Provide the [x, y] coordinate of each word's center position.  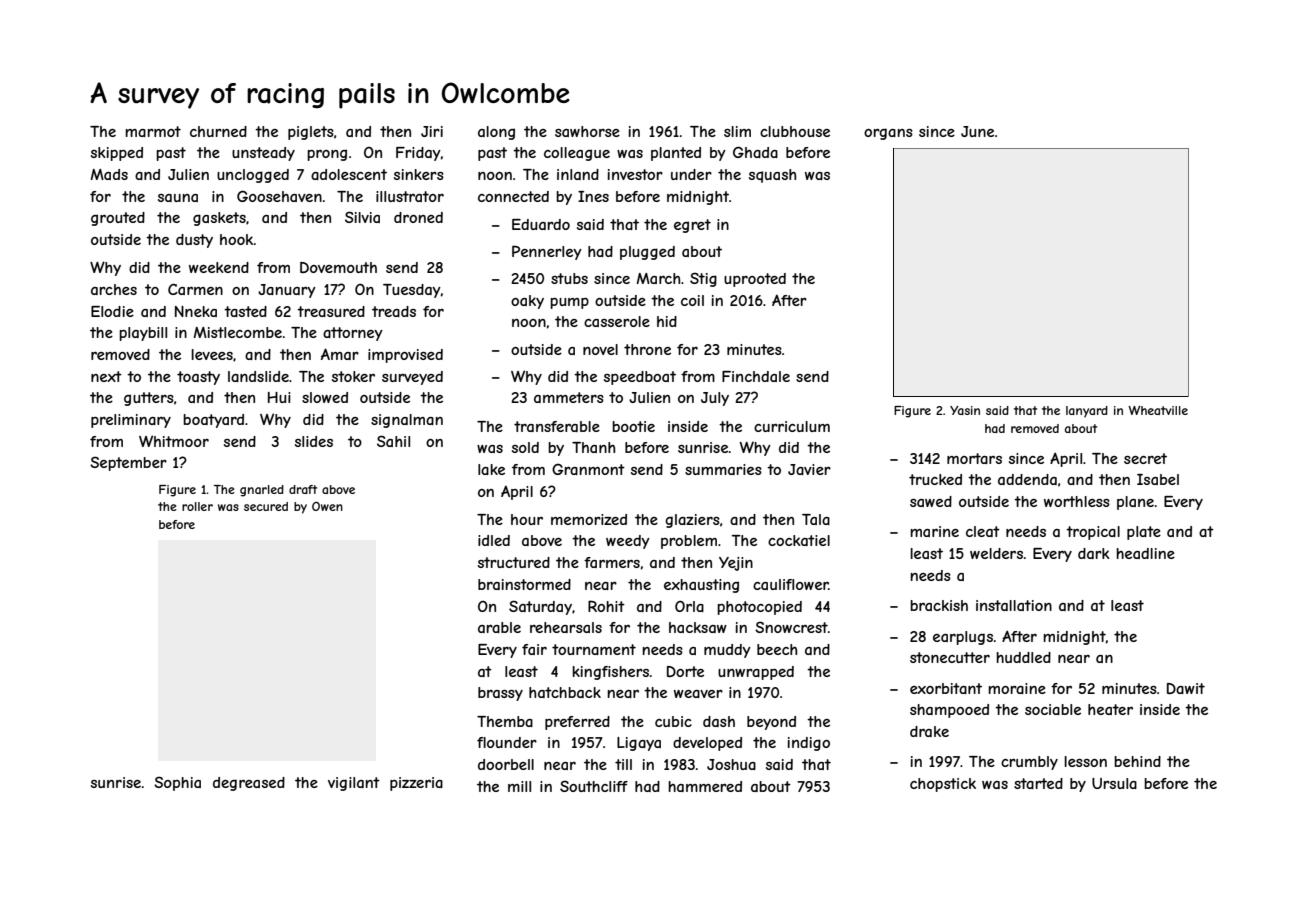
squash [772, 176]
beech [777, 649]
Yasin [965, 410]
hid [667, 321]
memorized [589, 519]
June [977, 131]
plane [1135, 503]
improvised [405, 356]
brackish [939, 605]
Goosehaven [279, 196]
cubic [673, 721]
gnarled [262, 491]
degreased [249, 784]
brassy [500, 694]
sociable [1053, 709]
